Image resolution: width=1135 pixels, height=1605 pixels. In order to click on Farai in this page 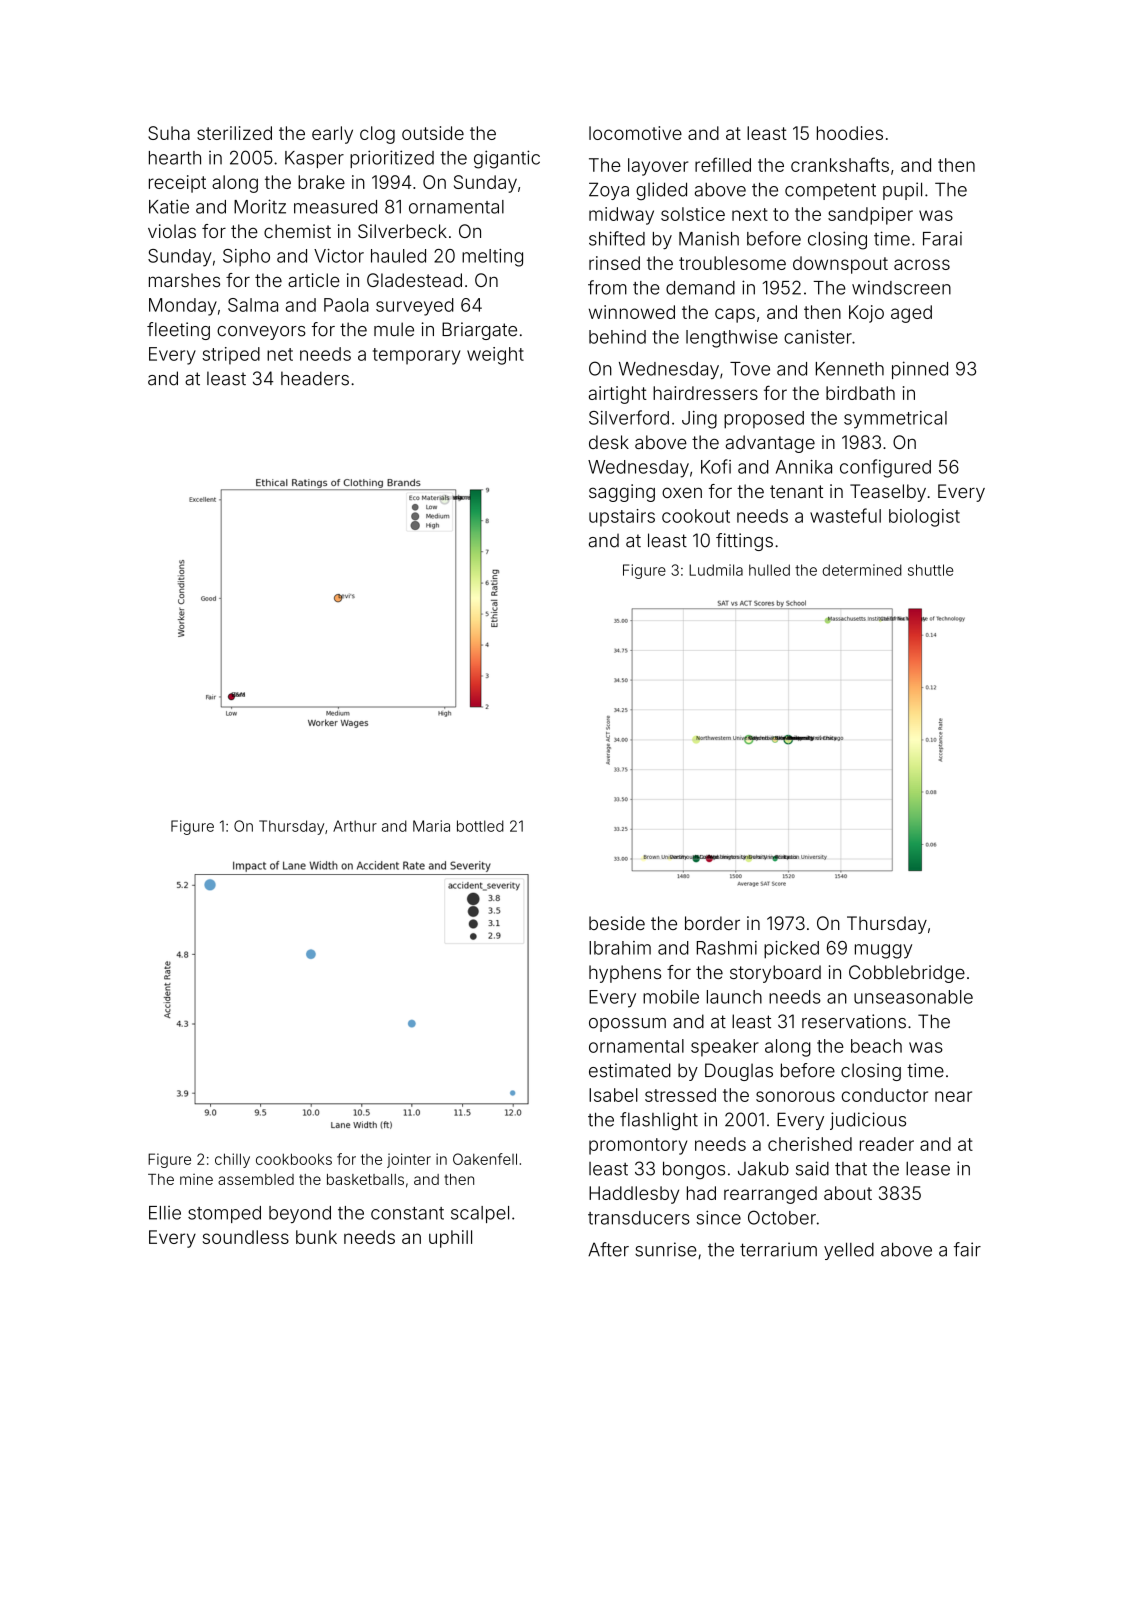, I will do `click(942, 239)`.
